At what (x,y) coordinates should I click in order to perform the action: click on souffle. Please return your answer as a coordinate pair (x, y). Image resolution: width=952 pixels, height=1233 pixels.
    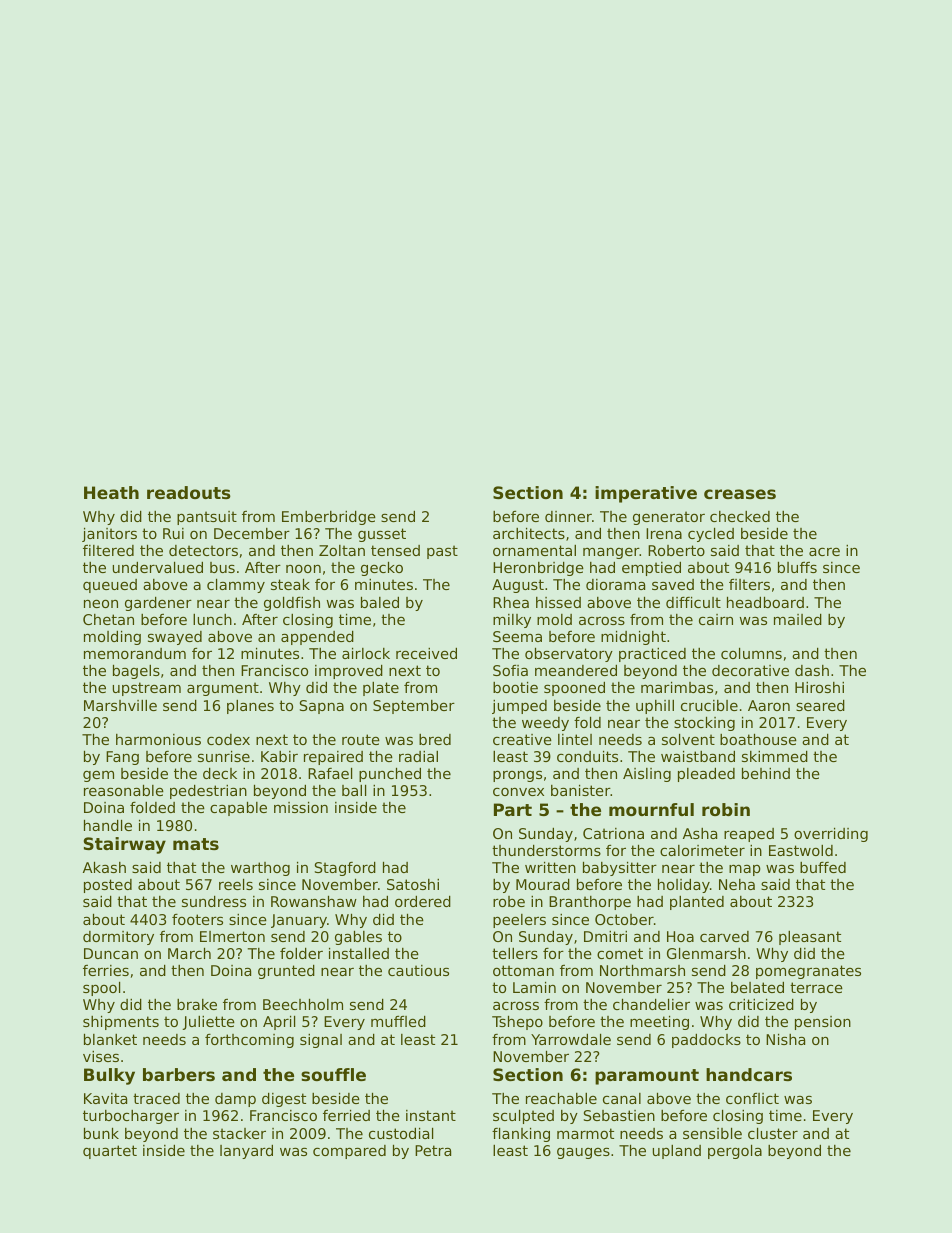
    Looking at the image, I should click on (333, 1074).
